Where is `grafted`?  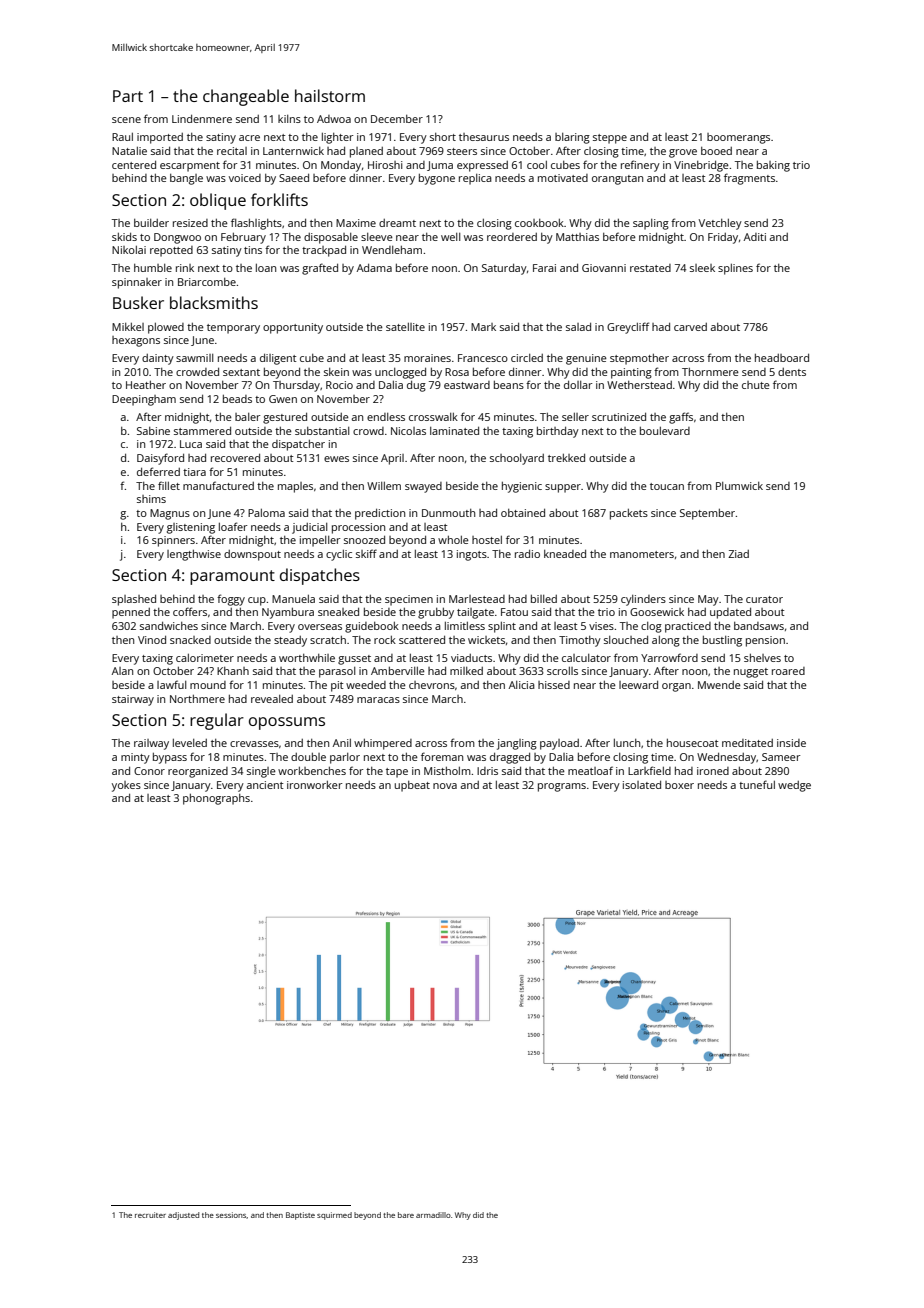 grafted is located at coordinates (320, 269).
